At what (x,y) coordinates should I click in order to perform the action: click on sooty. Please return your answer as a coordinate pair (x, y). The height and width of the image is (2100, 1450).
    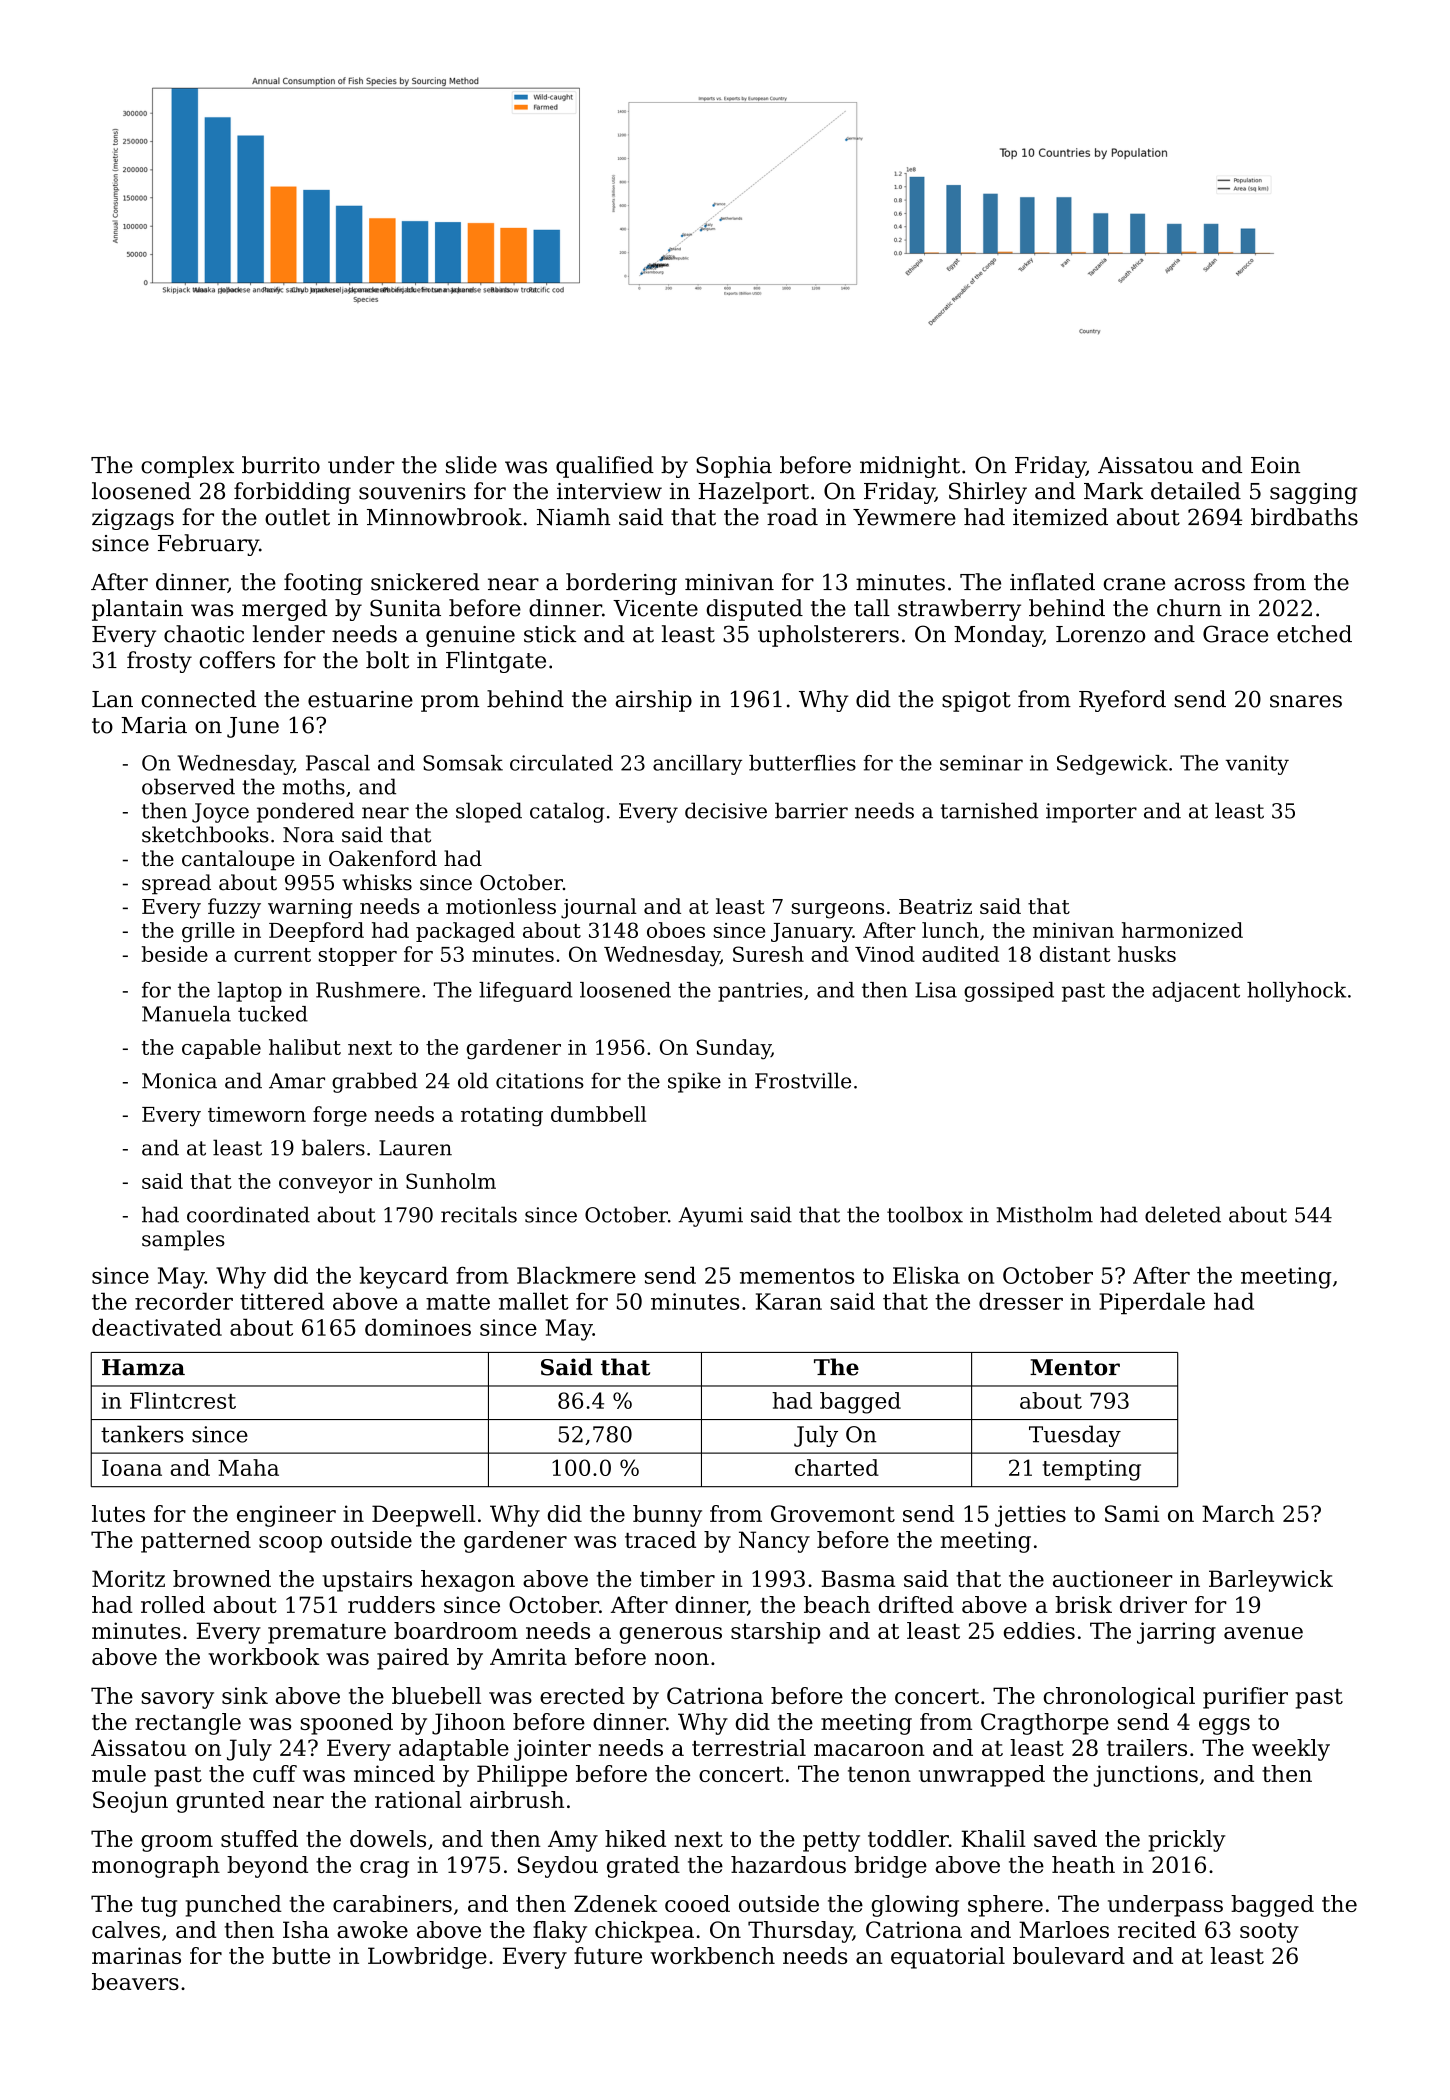
    Looking at the image, I should click on (1269, 1933).
